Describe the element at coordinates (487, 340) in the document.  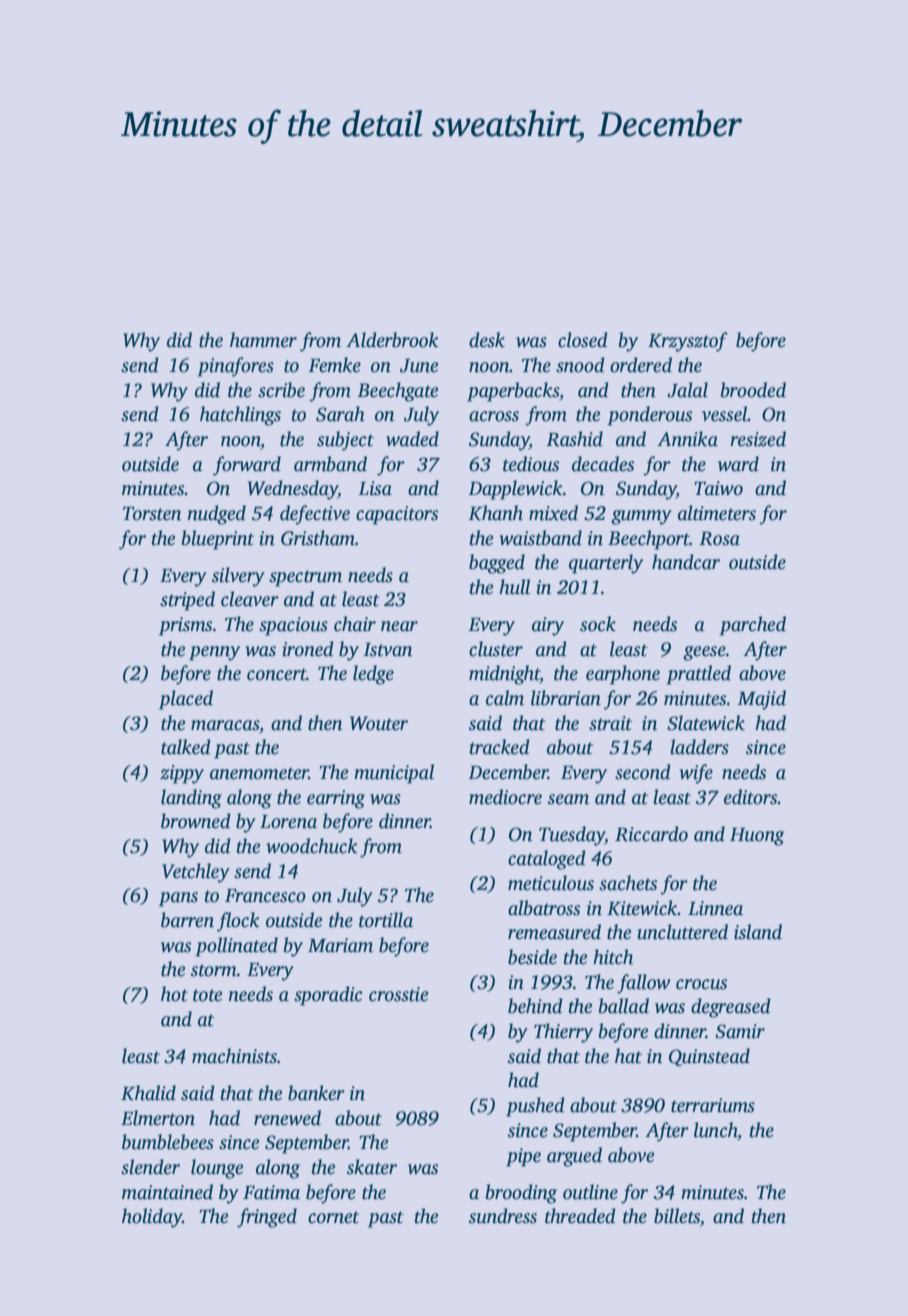
I see `desk` at that location.
